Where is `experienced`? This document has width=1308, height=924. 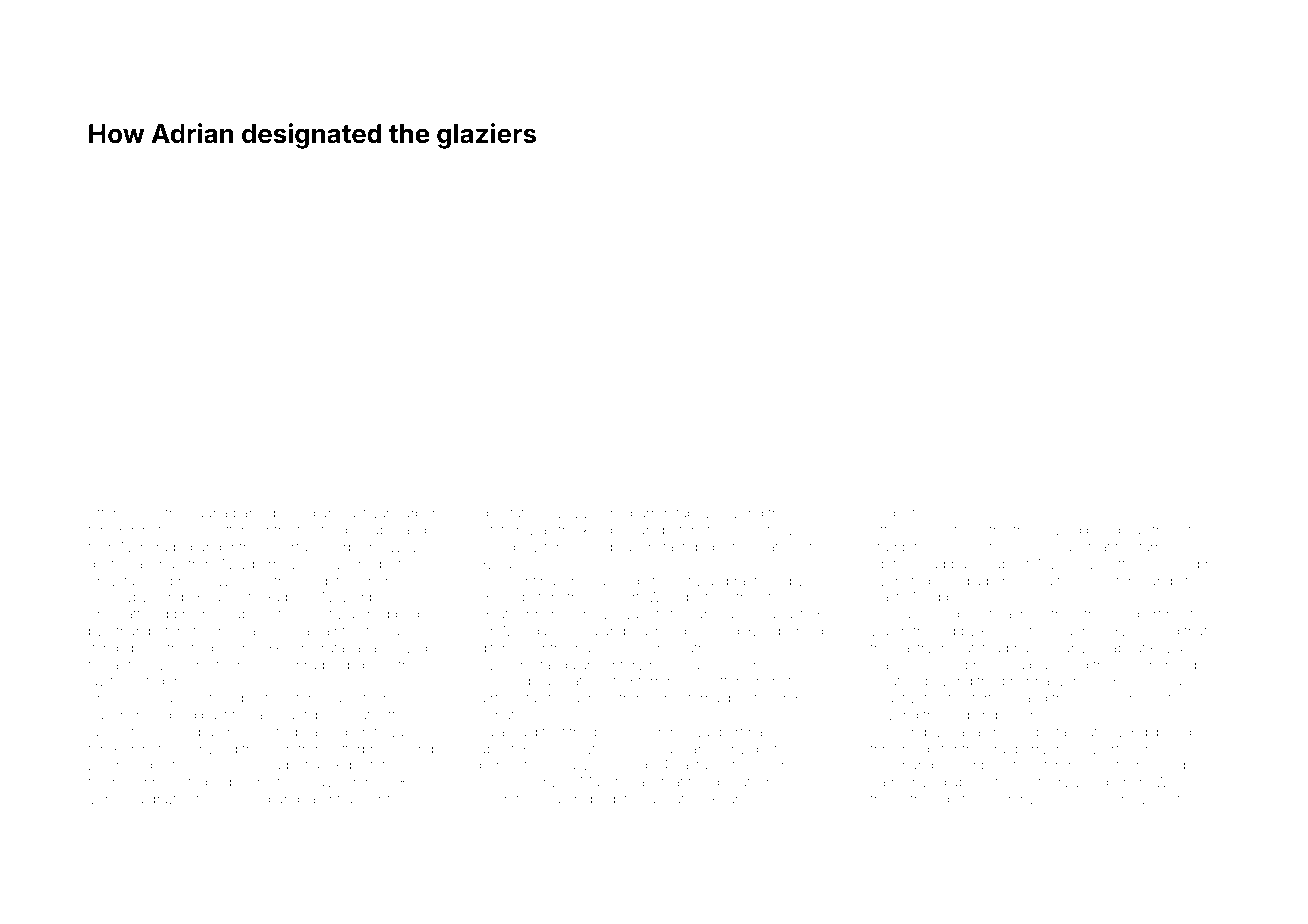 experienced is located at coordinates (1157, 666).
